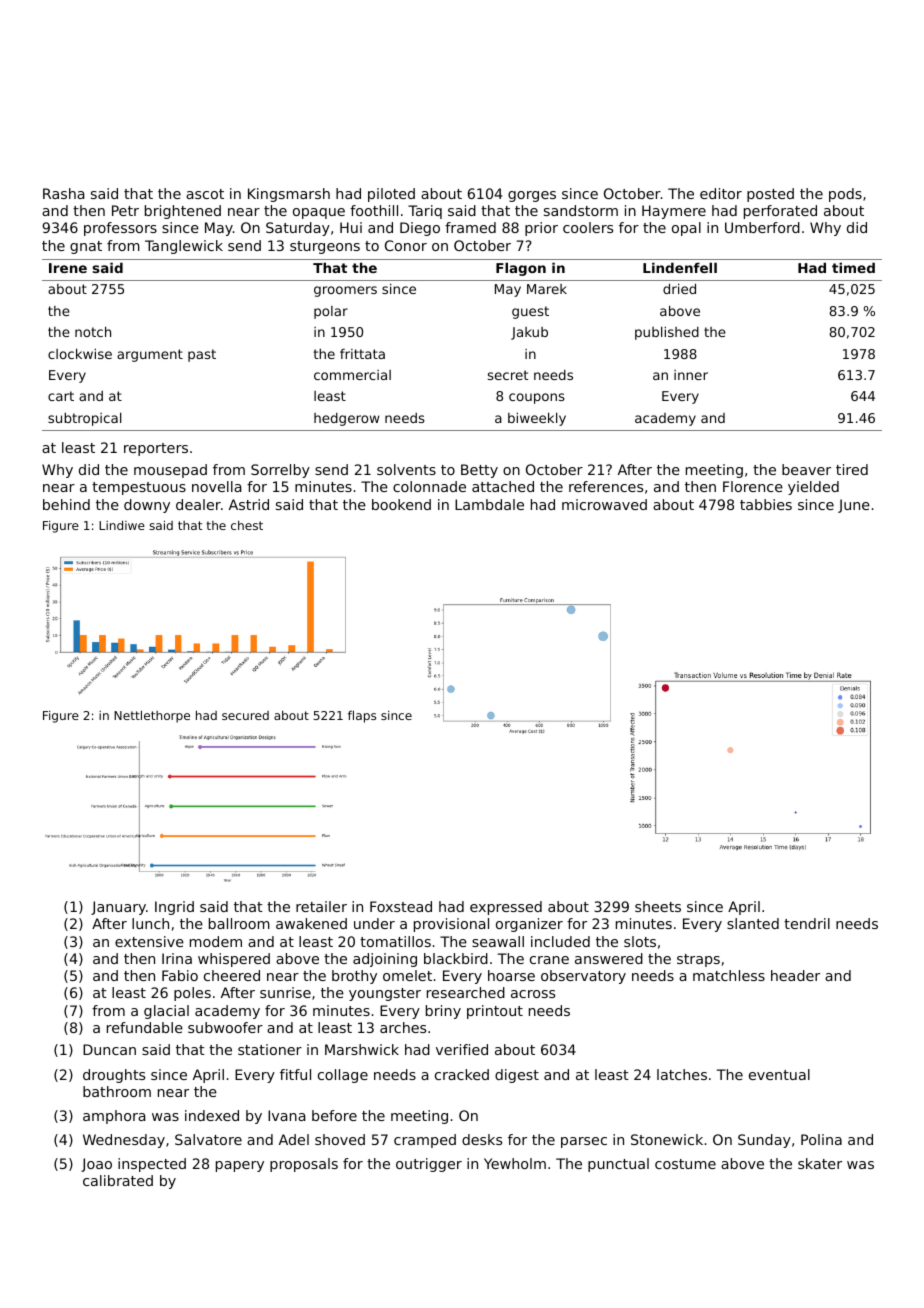  Describe the element at coordinates (604, 504) in the document. I see `microwaved` at that location.
